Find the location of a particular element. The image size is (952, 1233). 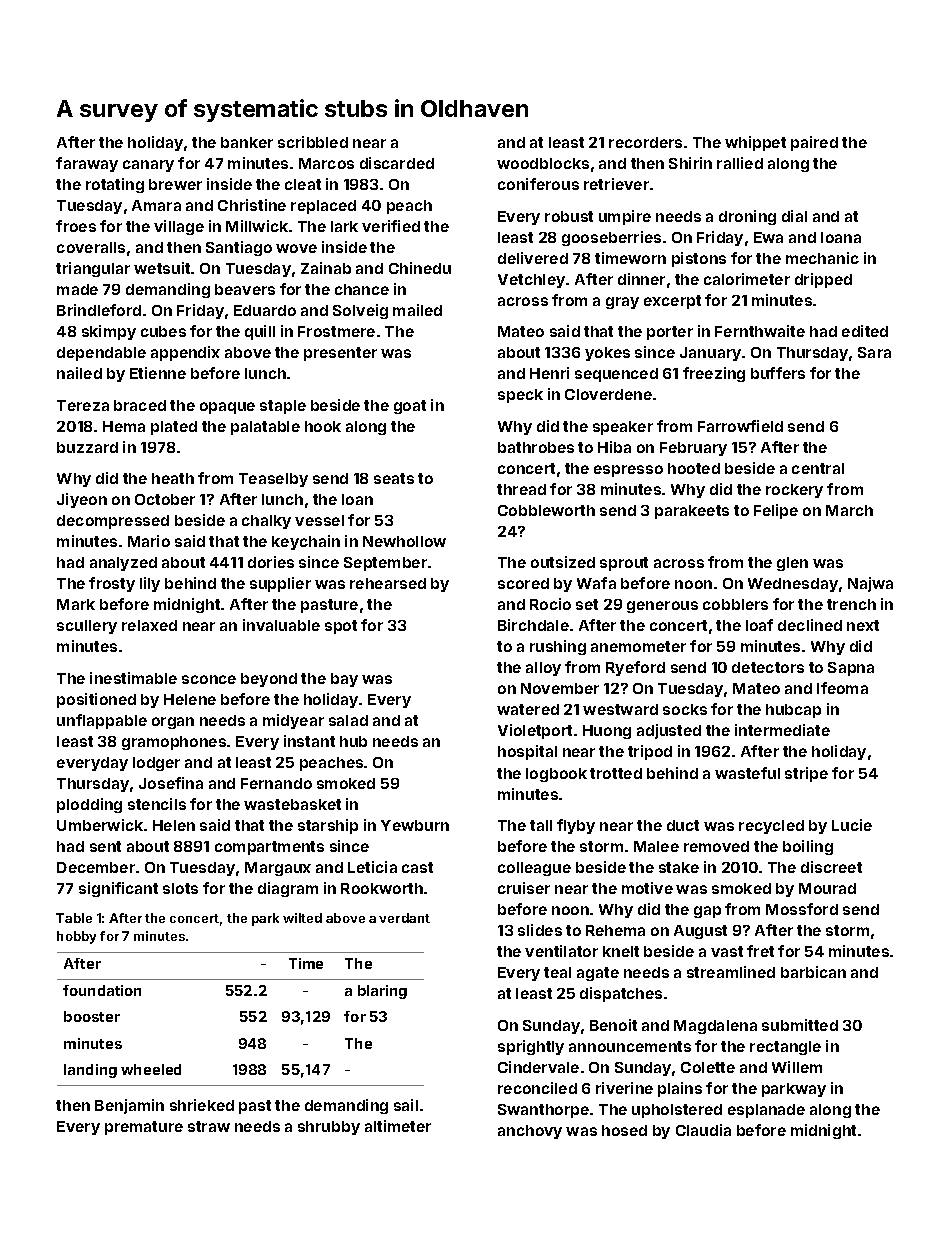

paired is located at coordinates (814, 143).
